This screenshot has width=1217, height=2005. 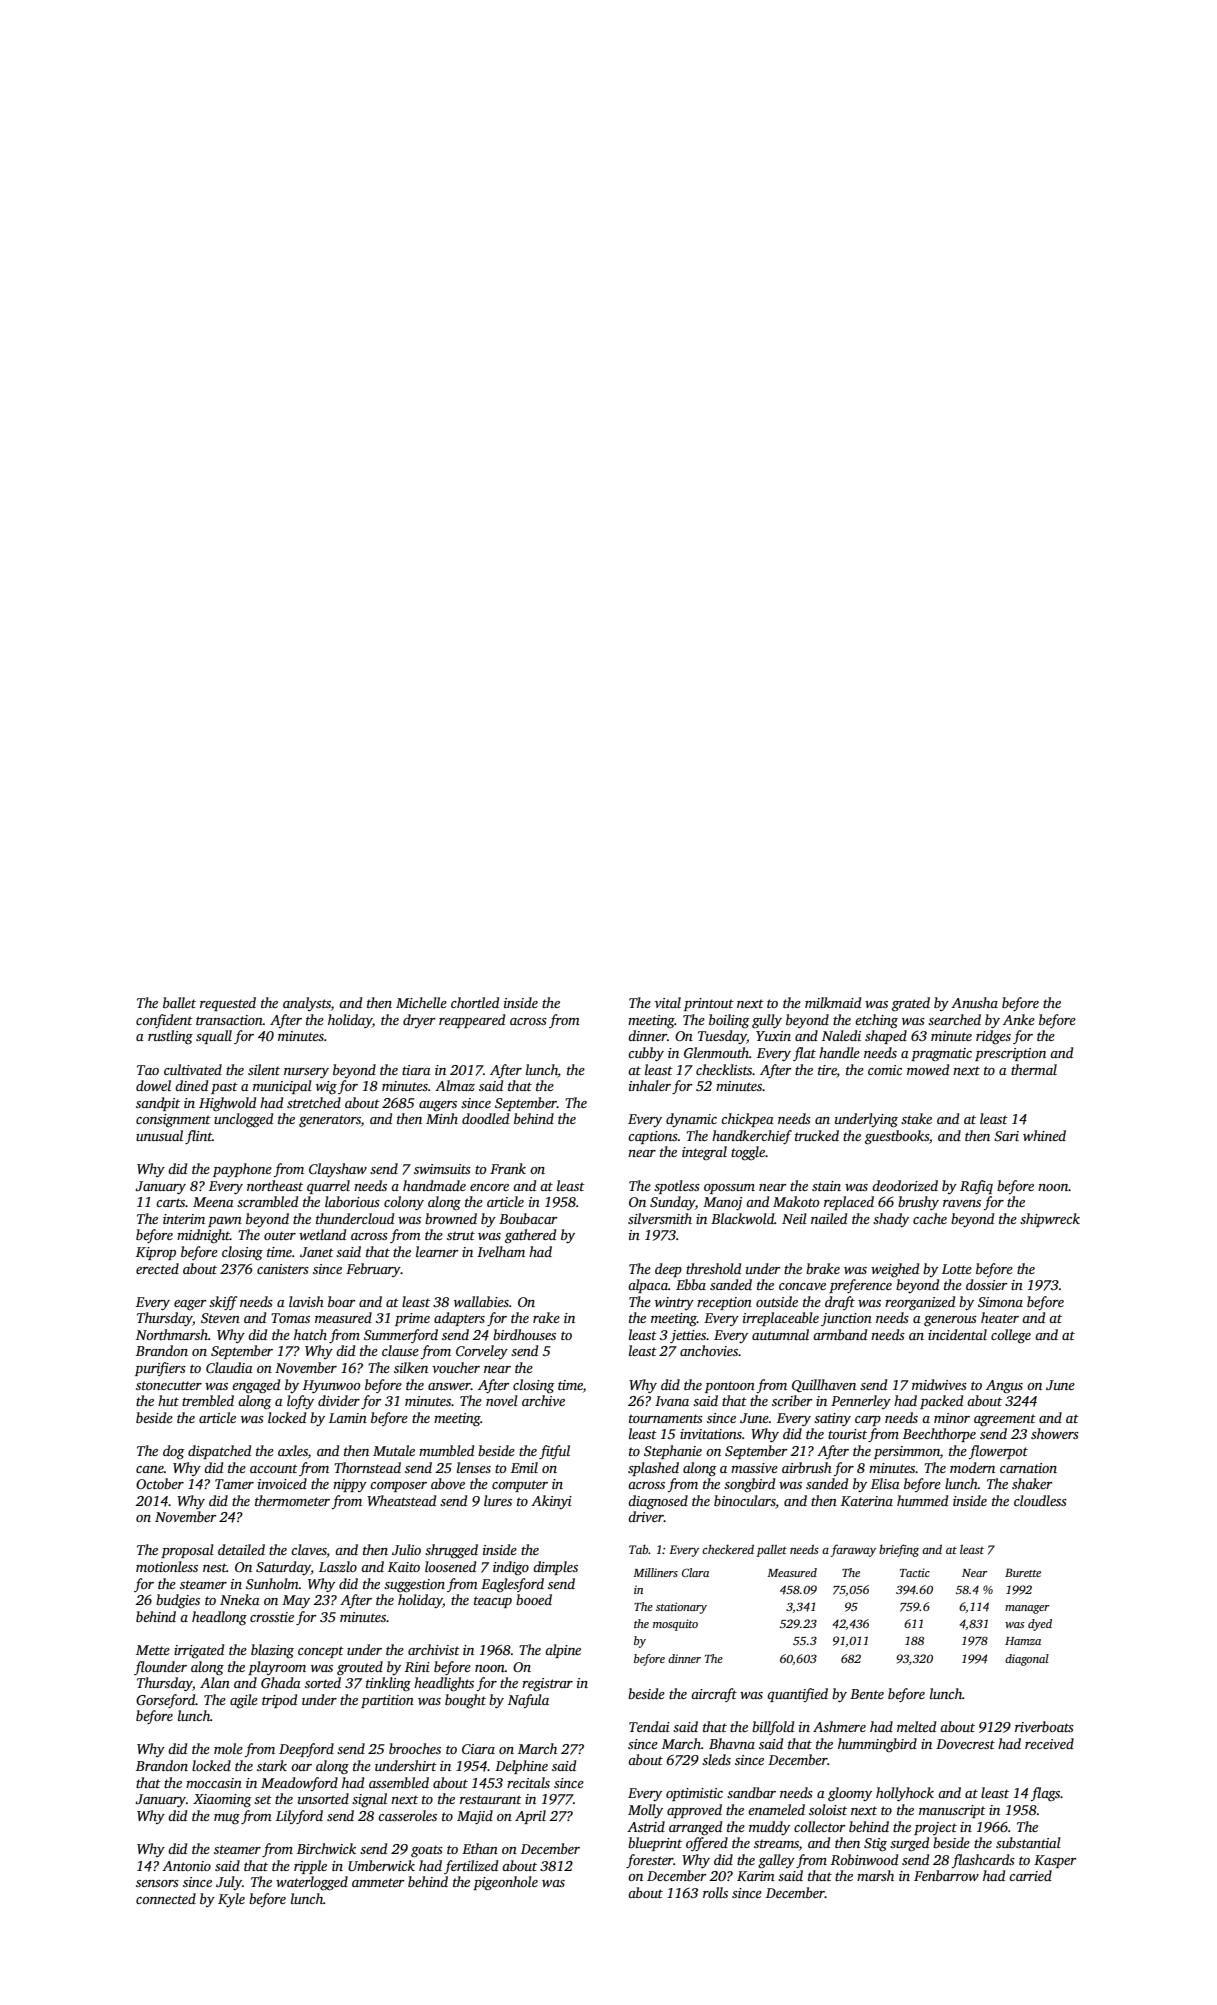 What do you see at coordinates (915, 1572) in the screenshot?
I see `Tactic` at bounding box center [915, 1572].
